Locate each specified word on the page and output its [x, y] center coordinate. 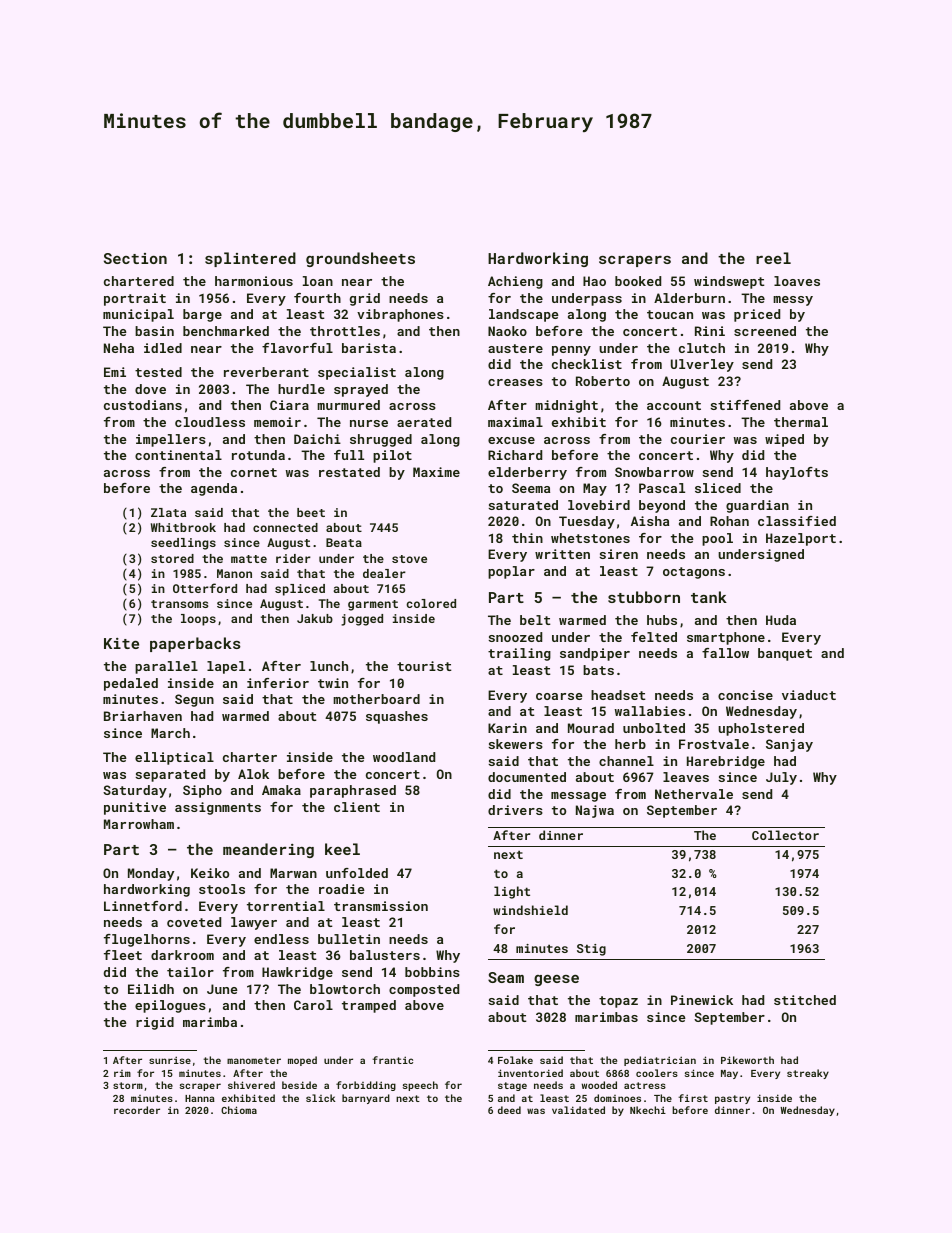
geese [556, 980]
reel [773, 258]
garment [373, 605]
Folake [515, 1060]
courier [698, 439]
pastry [732, 1099]
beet [311, 512]
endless [281, 939]
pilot [392, 456]
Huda [781, 620]
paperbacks [195, 644]
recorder [137, 1110]
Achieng [515, 282]
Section [135, 258]
